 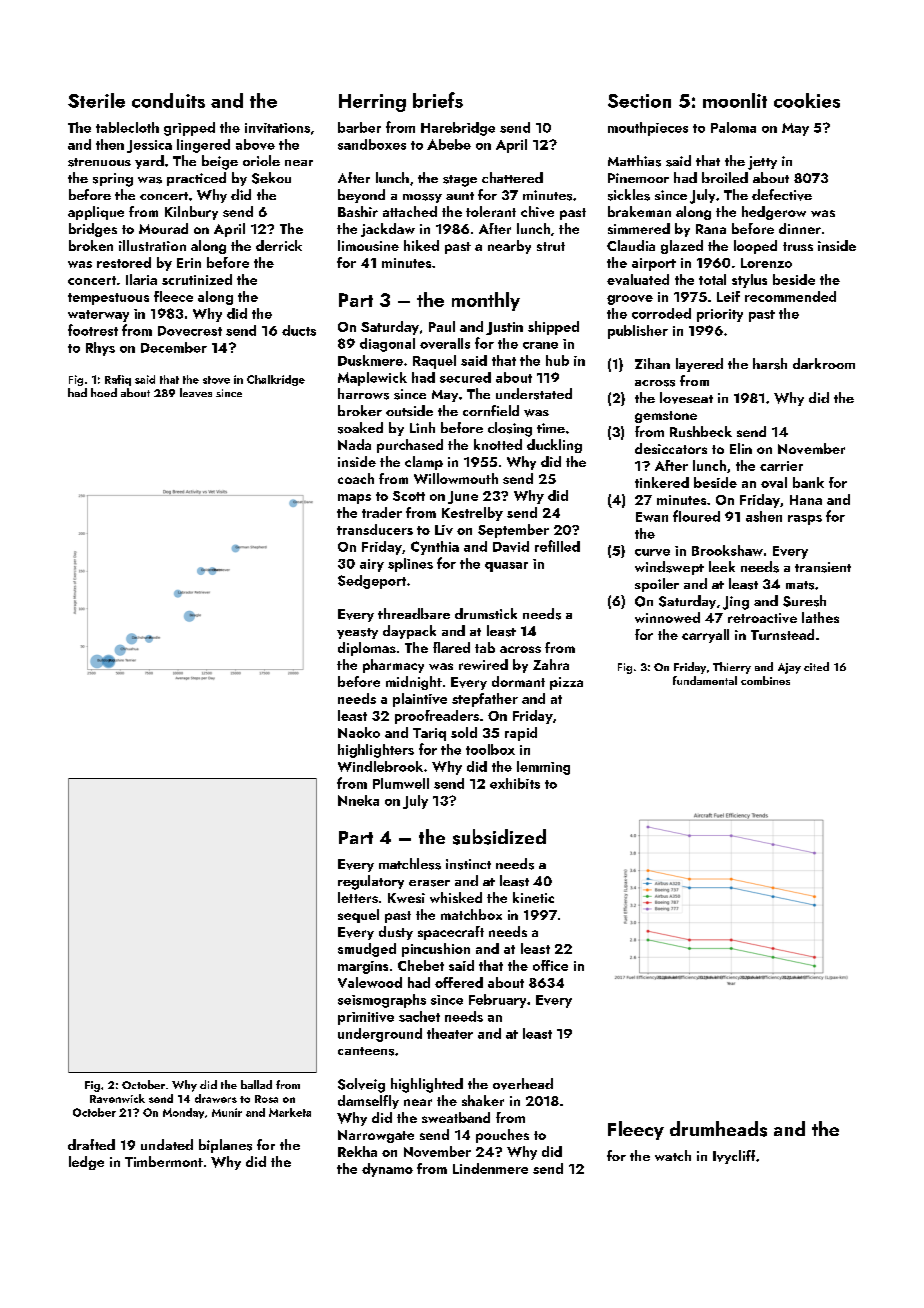 I want to click on yeasty, so click(x=357, y=633).
